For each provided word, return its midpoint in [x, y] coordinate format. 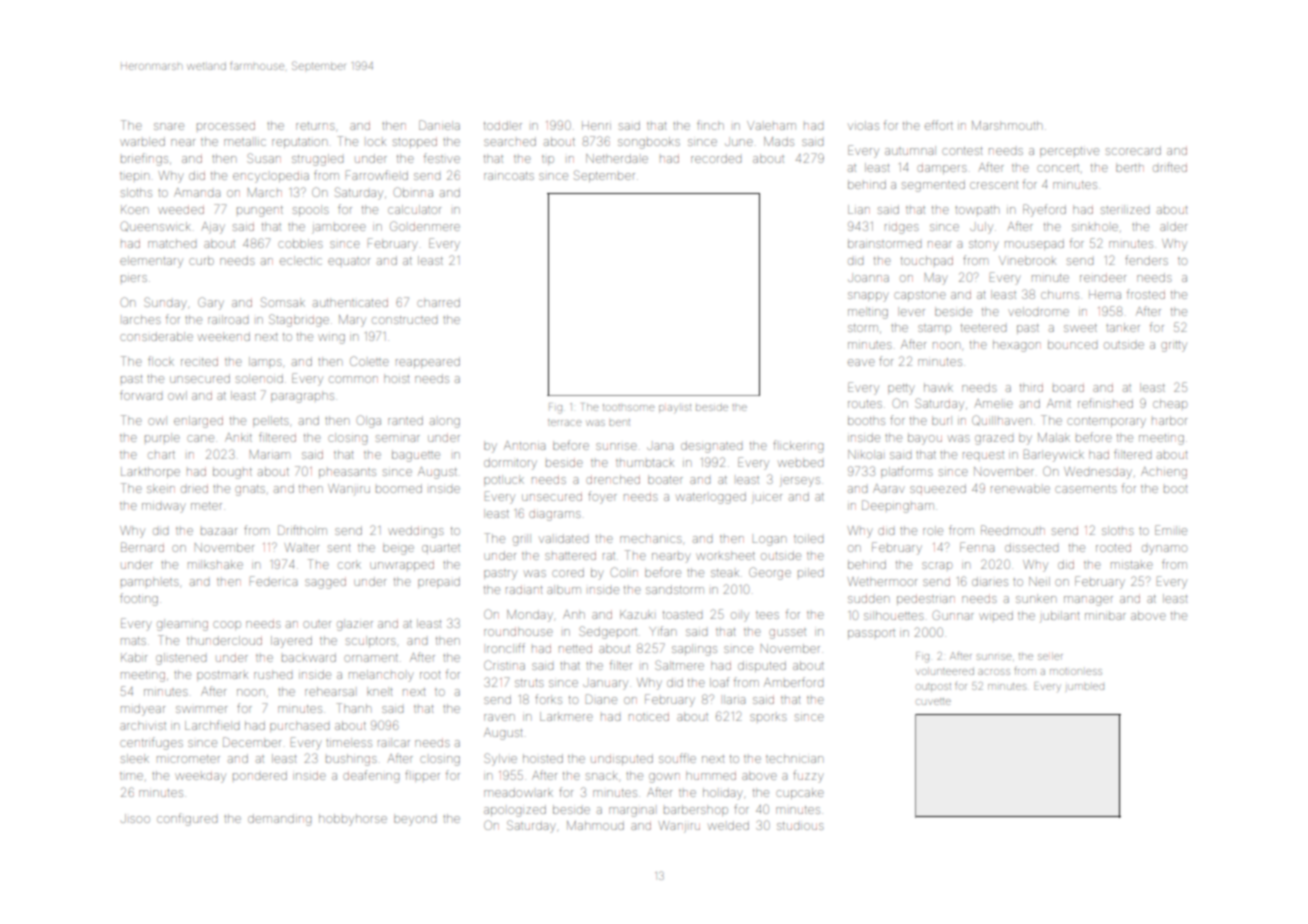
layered [291, 642]
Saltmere [679, 665]
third [1031, 387]
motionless [1076, 671]
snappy [868, 297]
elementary [151, 262]
